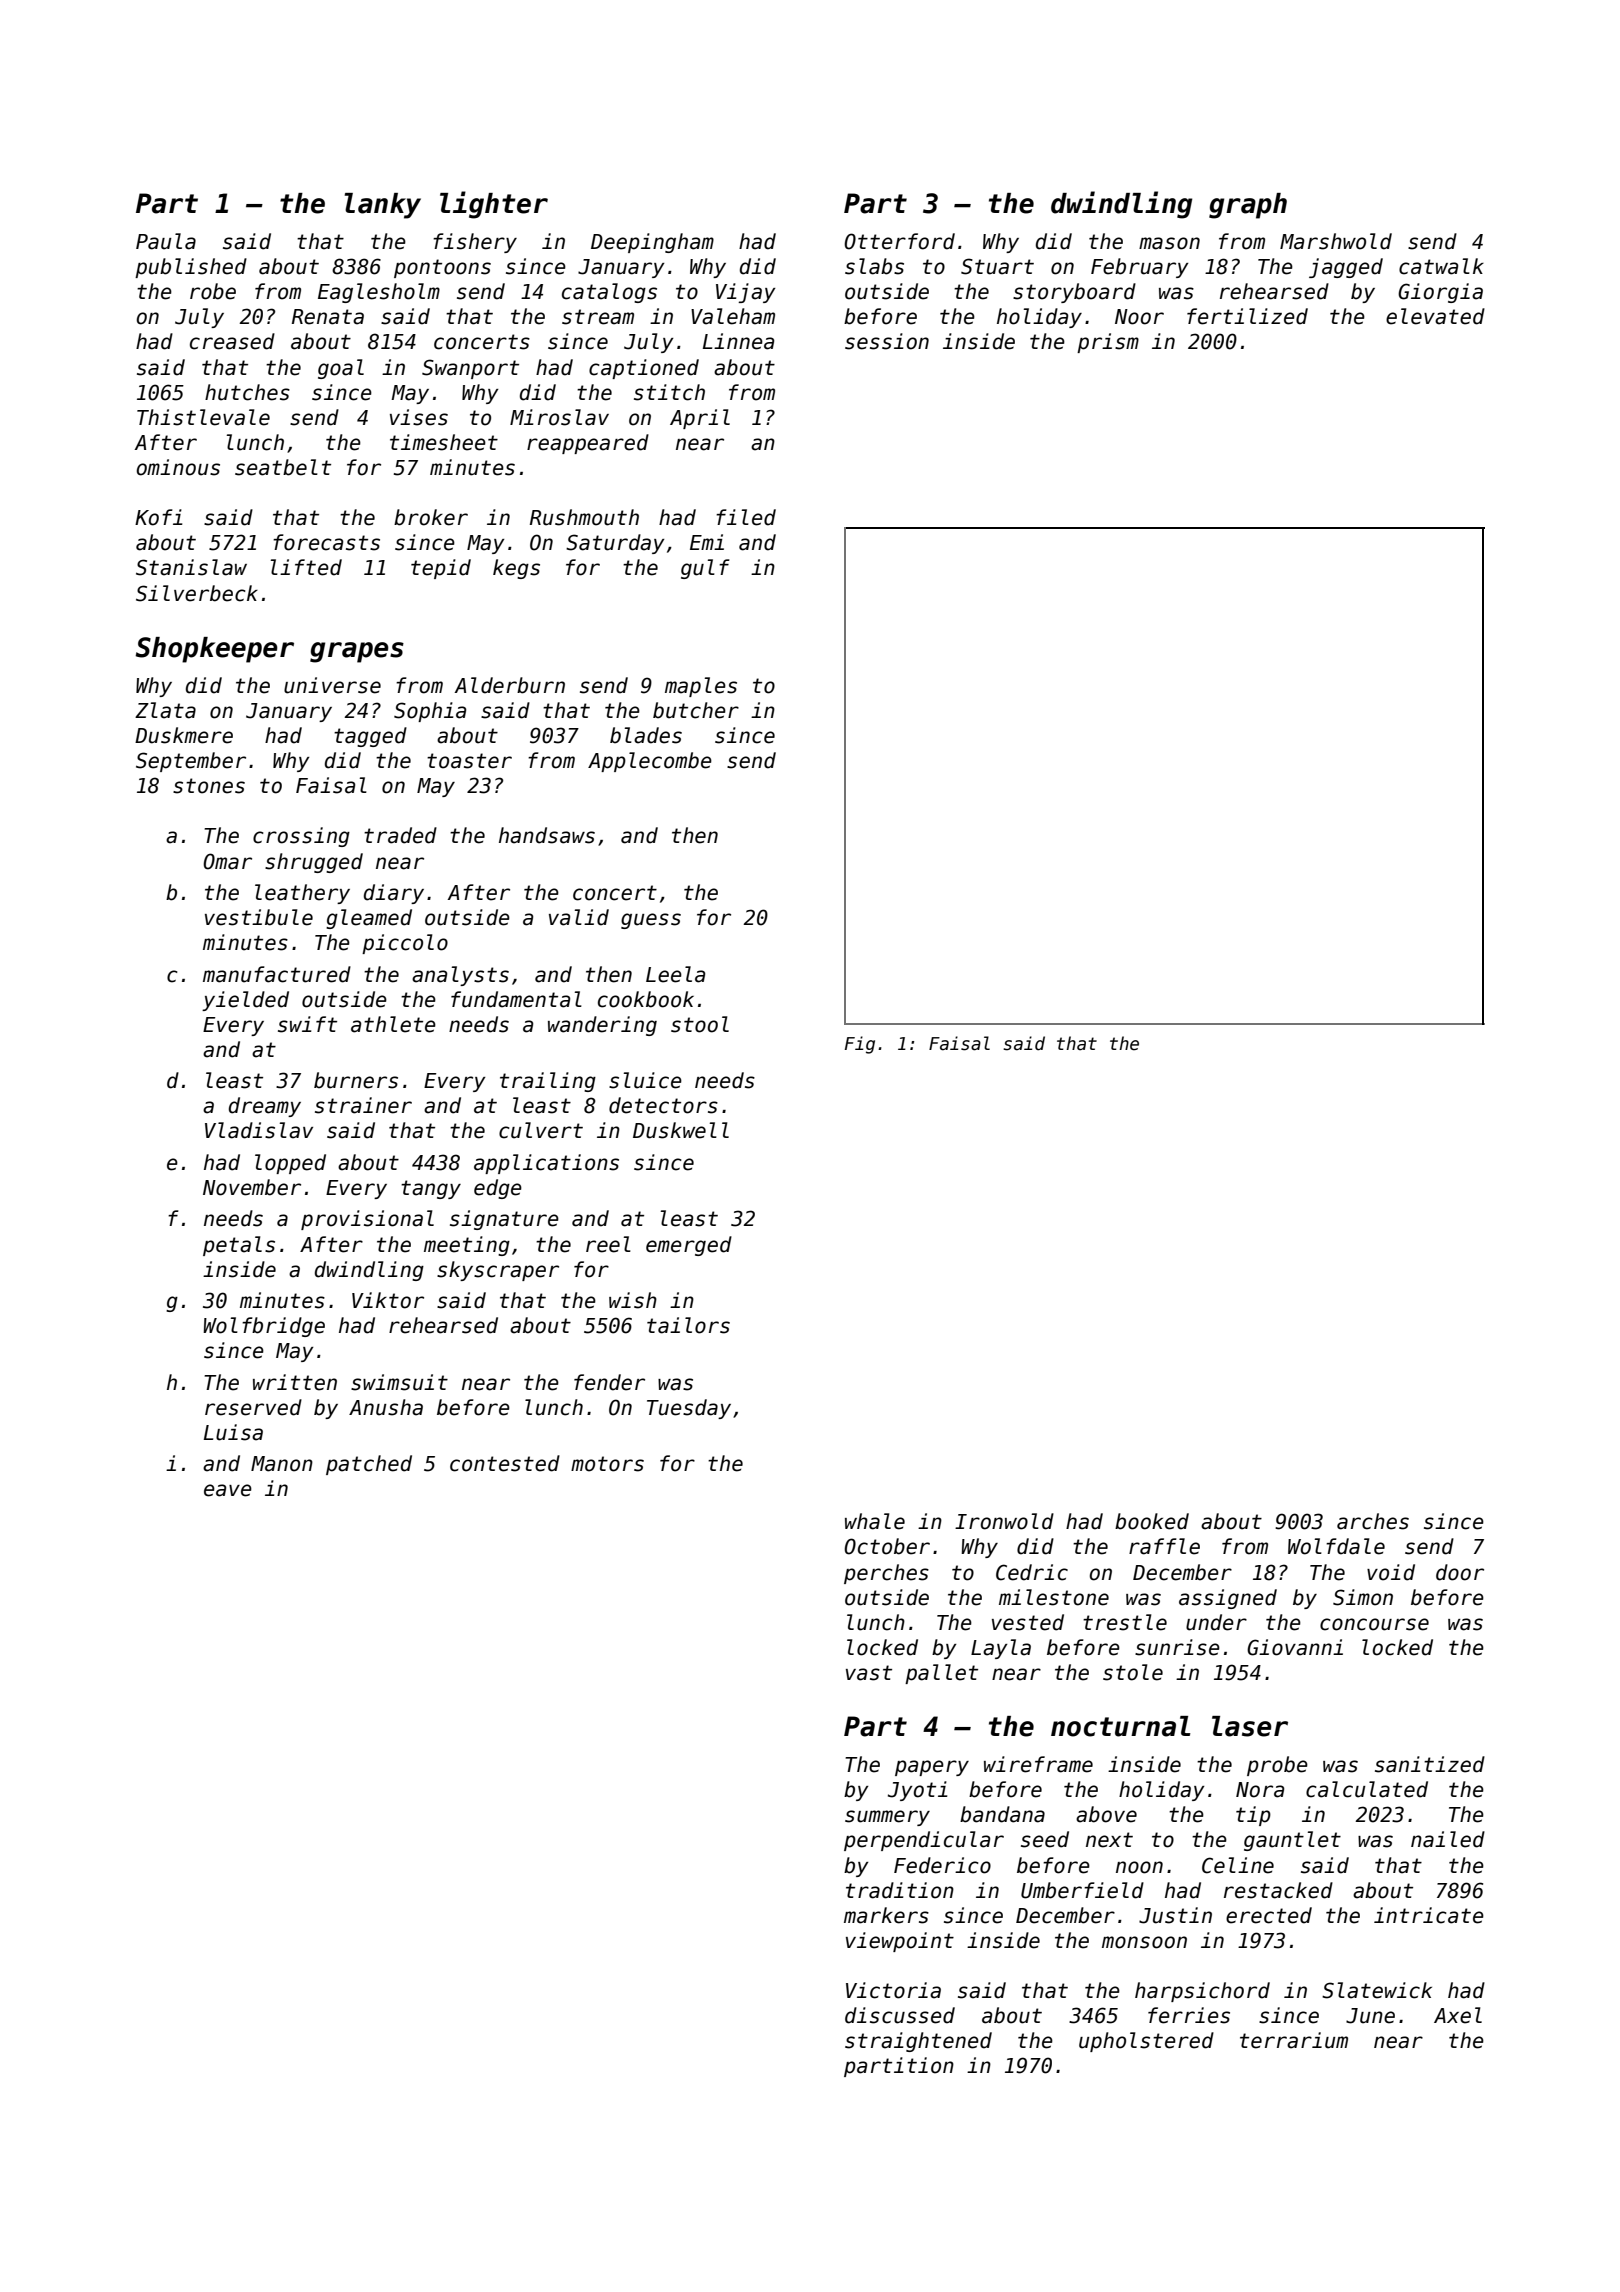 This screenshot has height=2292, width=1620. I want to click on terrarium, so click(1294, 2040).
